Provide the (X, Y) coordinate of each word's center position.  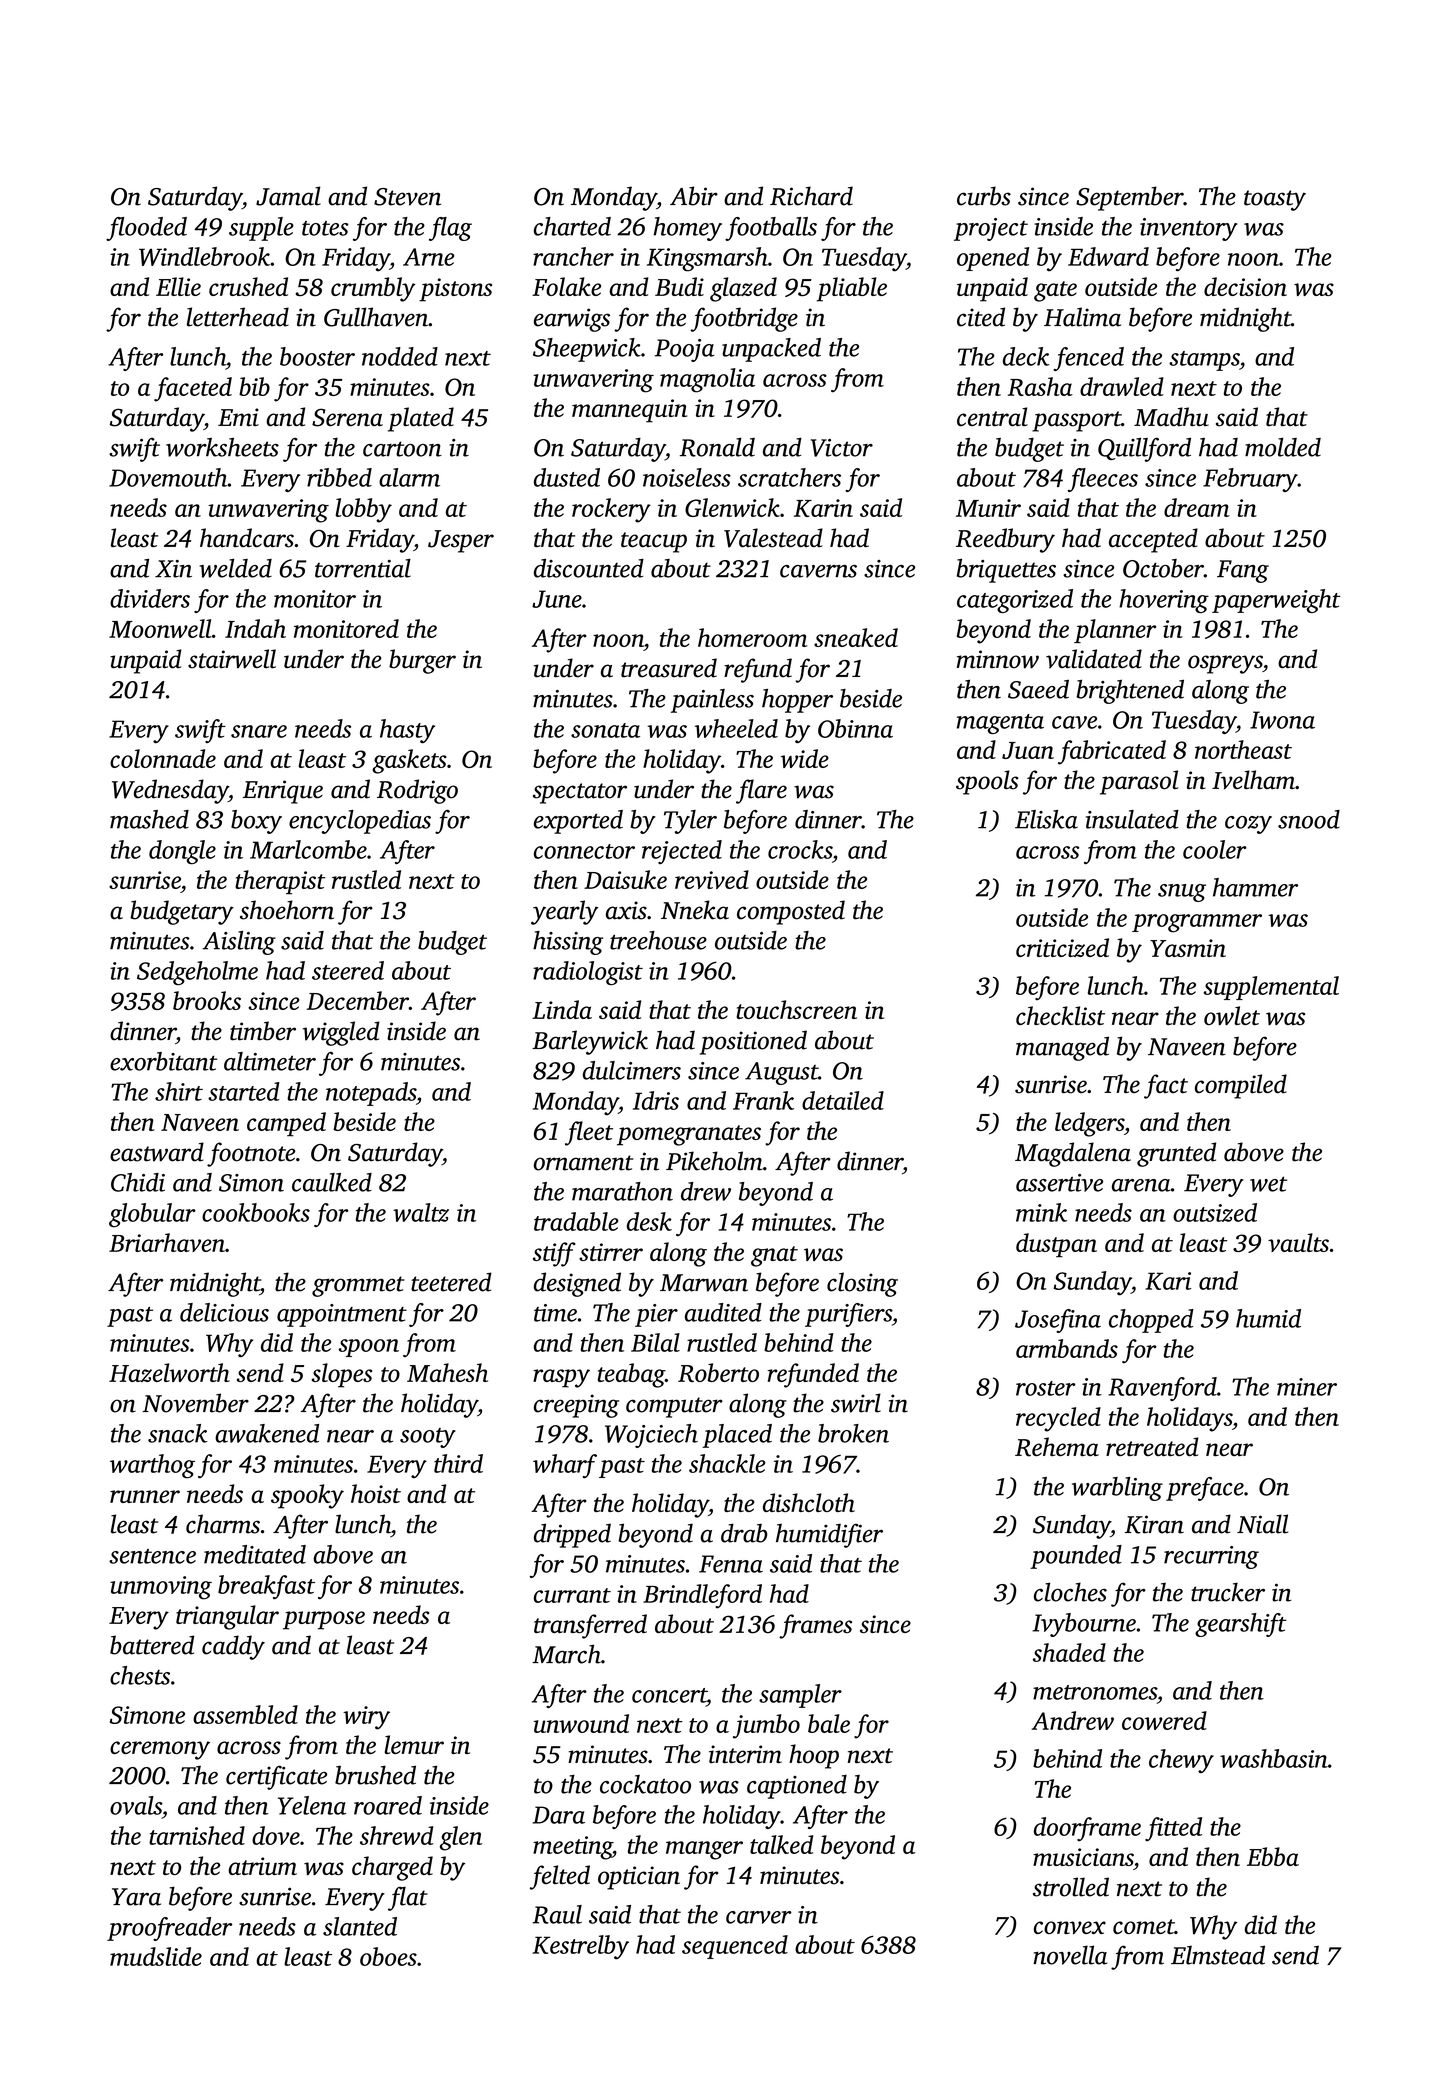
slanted (360, 1926)
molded (1283, 447)
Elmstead (1218, 1955)
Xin (173, 569)
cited (981, 317)
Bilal (655, 1342)
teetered (451, 1282)
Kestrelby (580, 1947)
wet (1268, 1184)
